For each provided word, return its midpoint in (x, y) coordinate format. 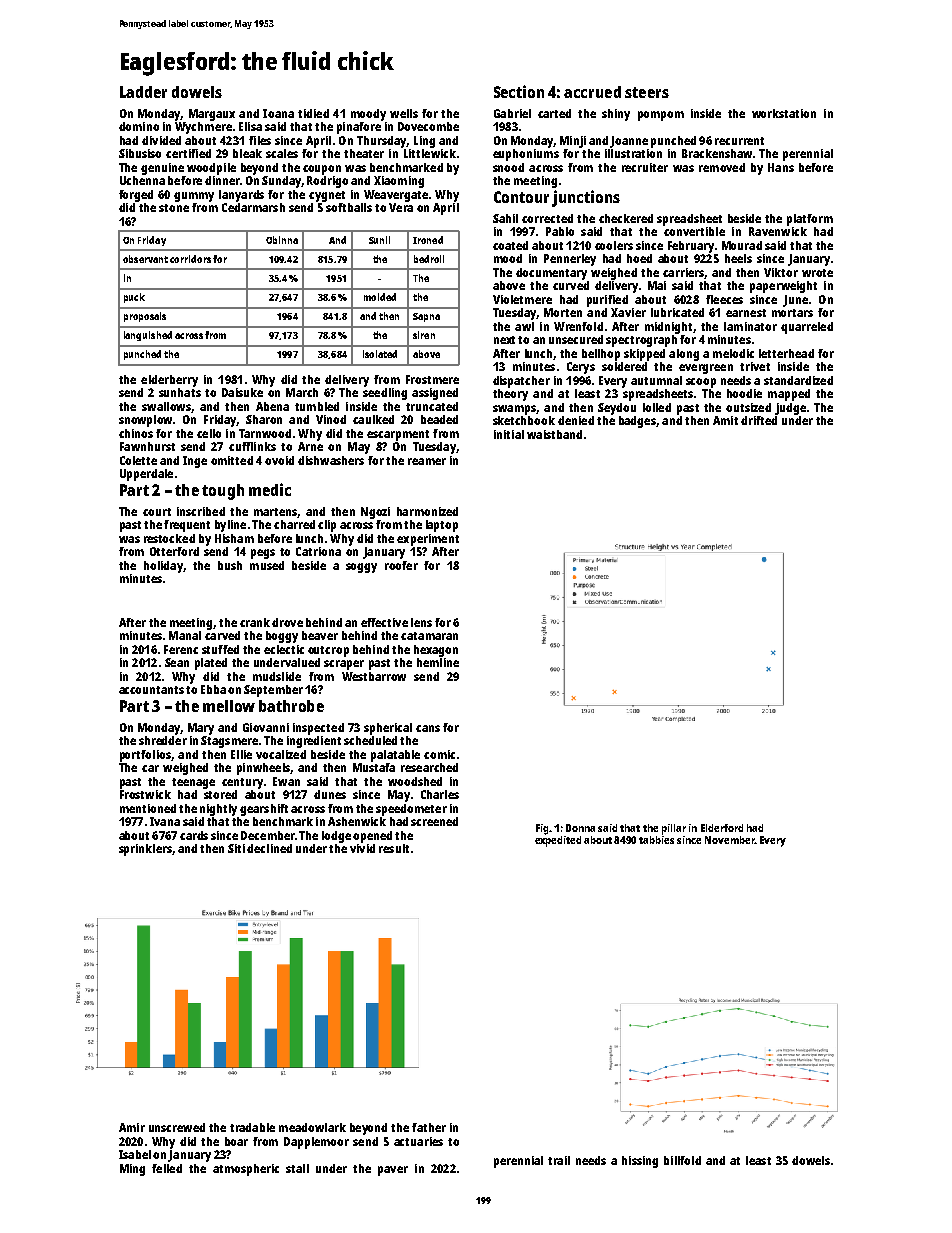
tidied (313, 113)
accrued (592, 92)
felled (167, 1168)
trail (559, 1160)
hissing (640, 1162)
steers (647, 92)
